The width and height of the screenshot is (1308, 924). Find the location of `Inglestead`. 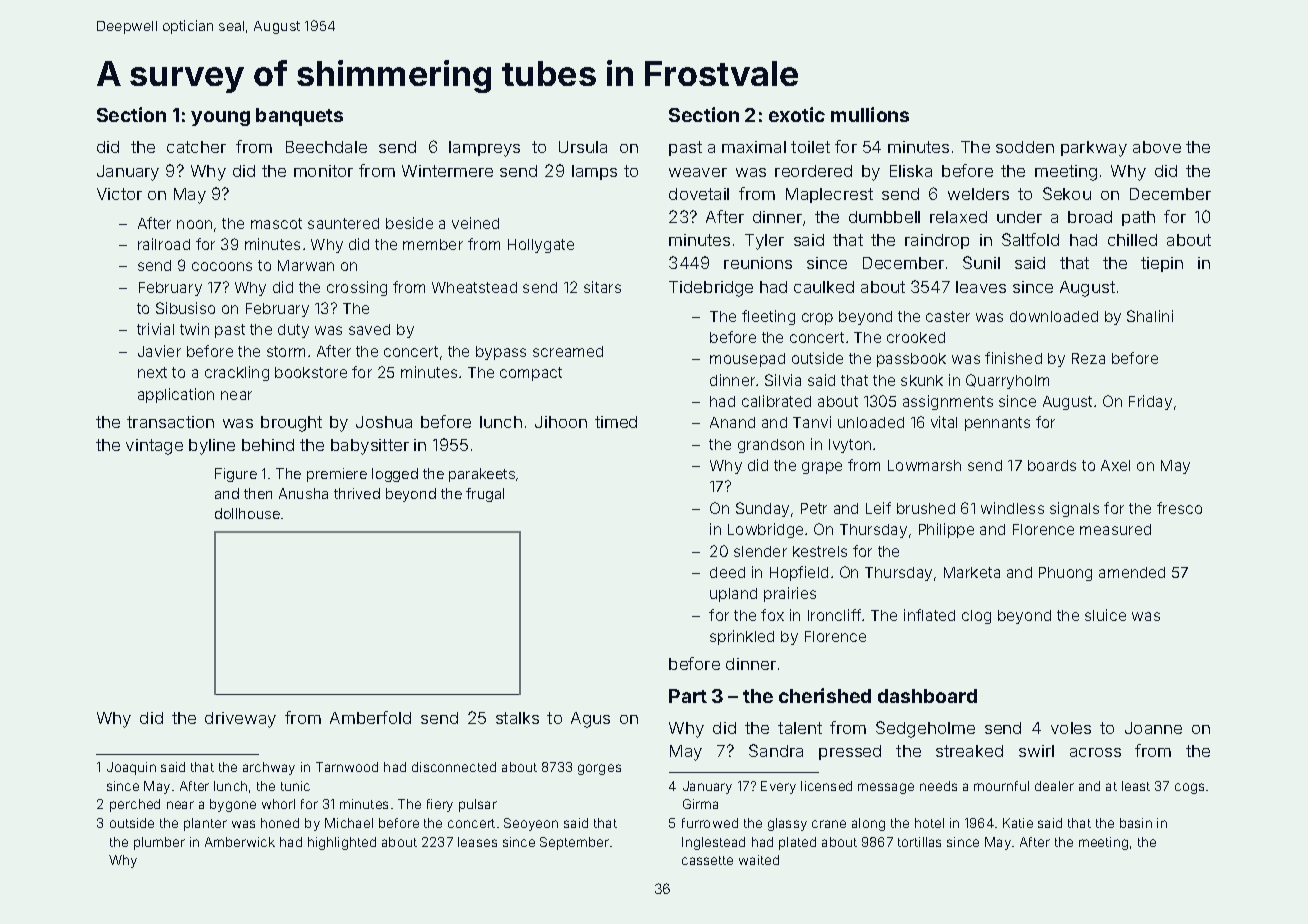

Inglestead is located at coordinates (713, 843).
